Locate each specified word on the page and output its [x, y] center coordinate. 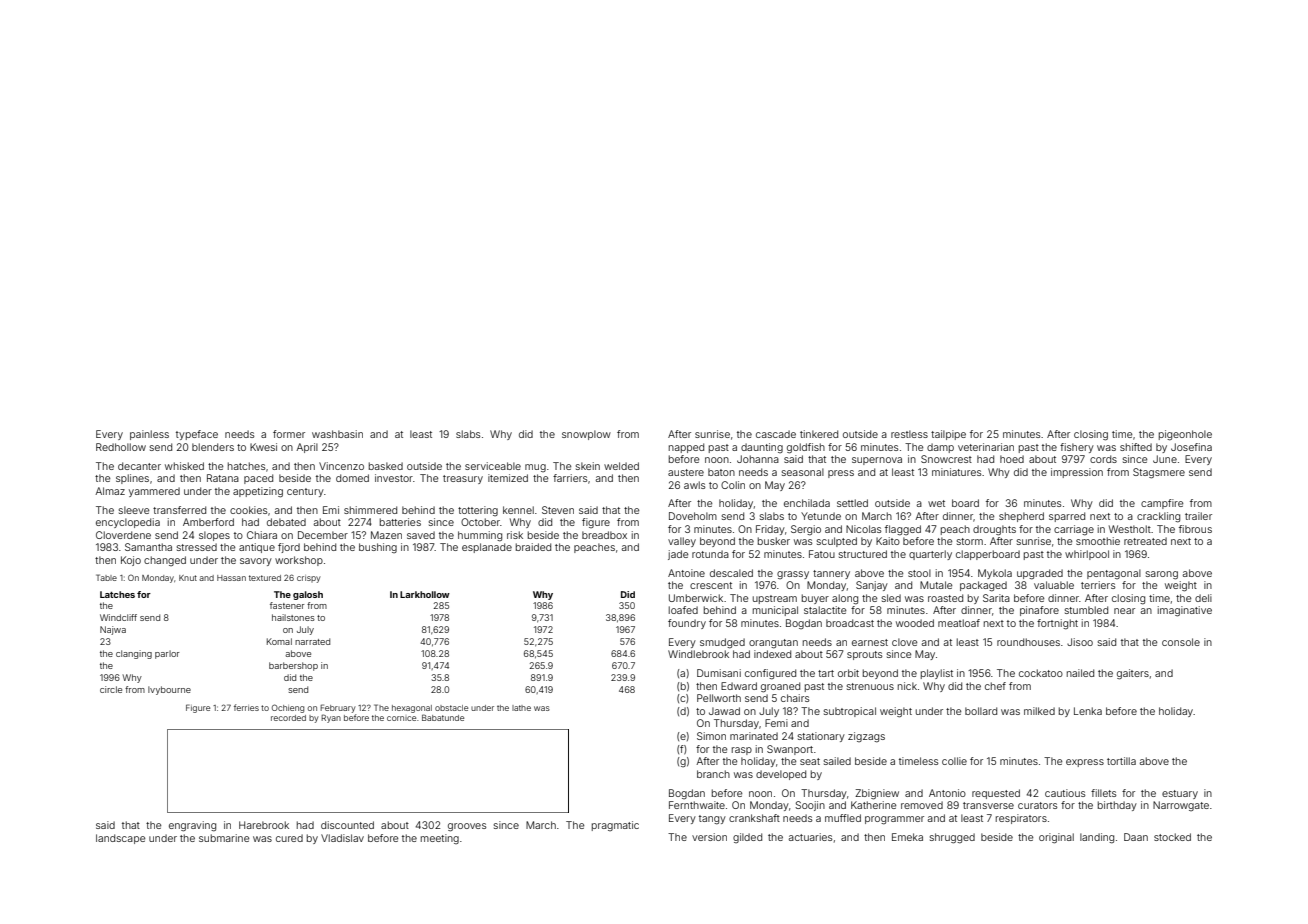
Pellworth [719, 698]
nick [907, 686]
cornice [401, 718]
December [323, 535]
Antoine [686, 573]
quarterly [930, 555]
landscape [120, 839]
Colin [733, 485]
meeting [440, 839]
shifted [1136, 447]
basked [386, 466]
